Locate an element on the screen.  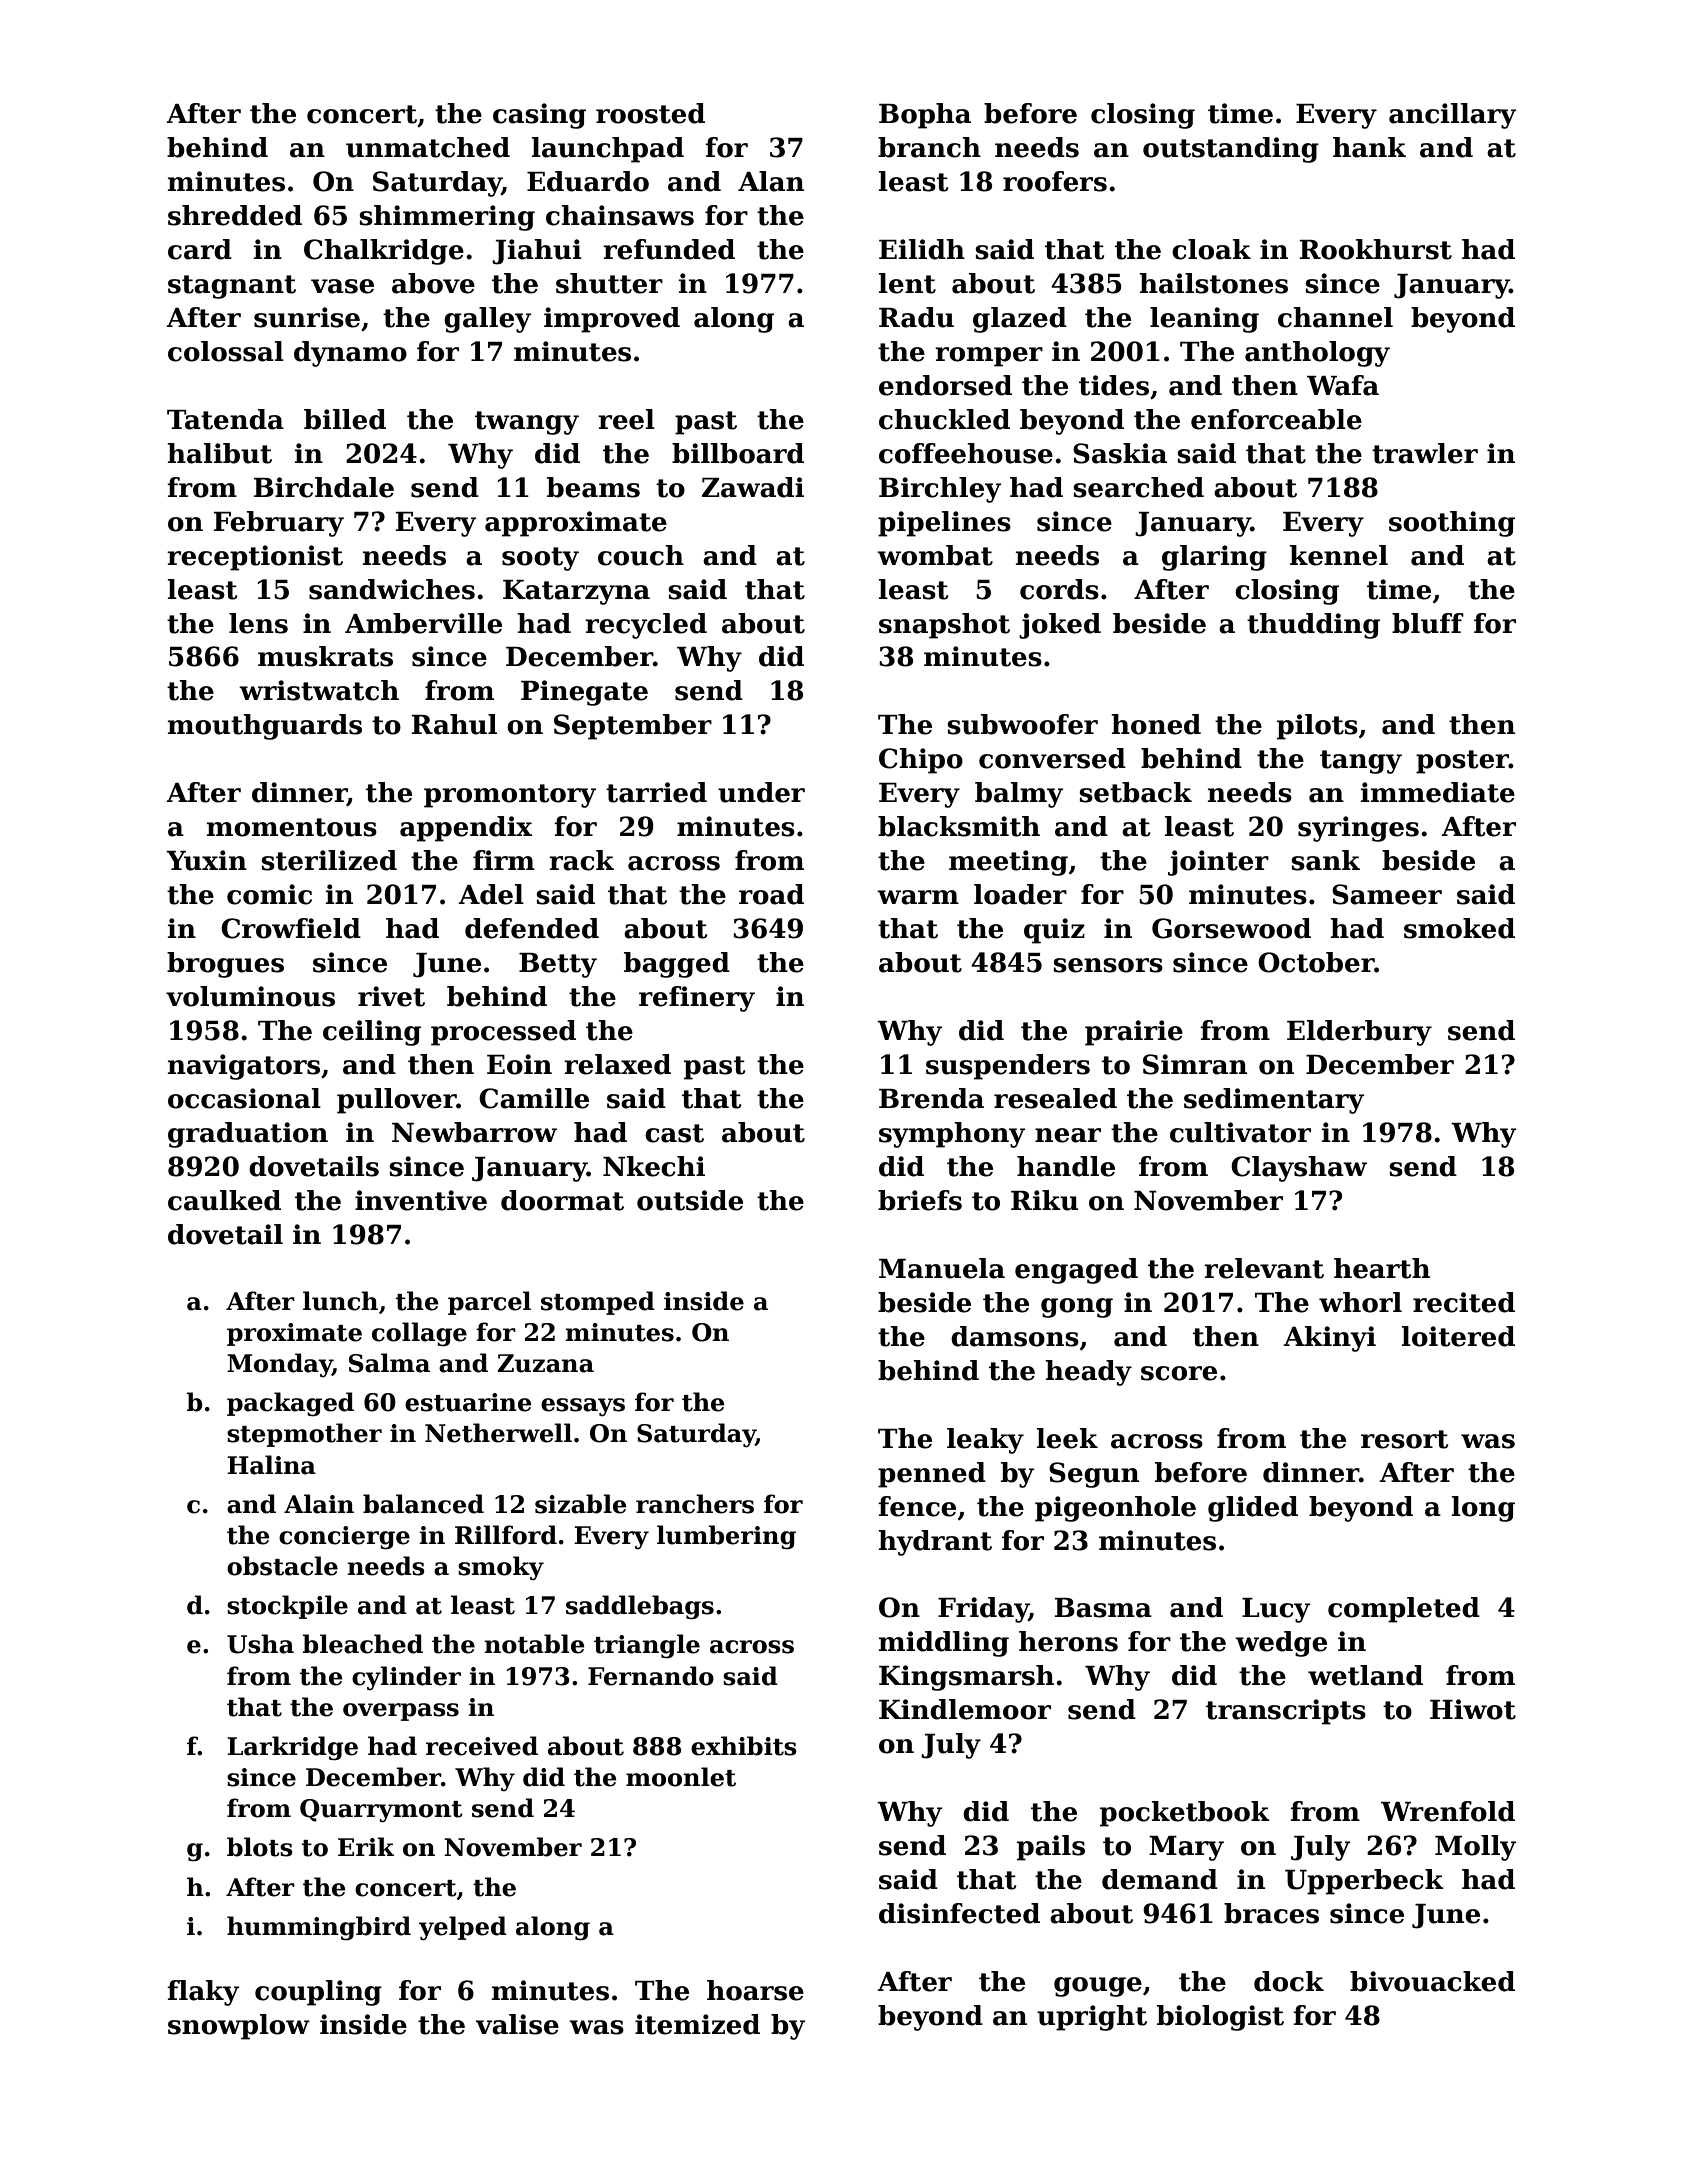
mouthguards is located at coordinates (265, 727).
